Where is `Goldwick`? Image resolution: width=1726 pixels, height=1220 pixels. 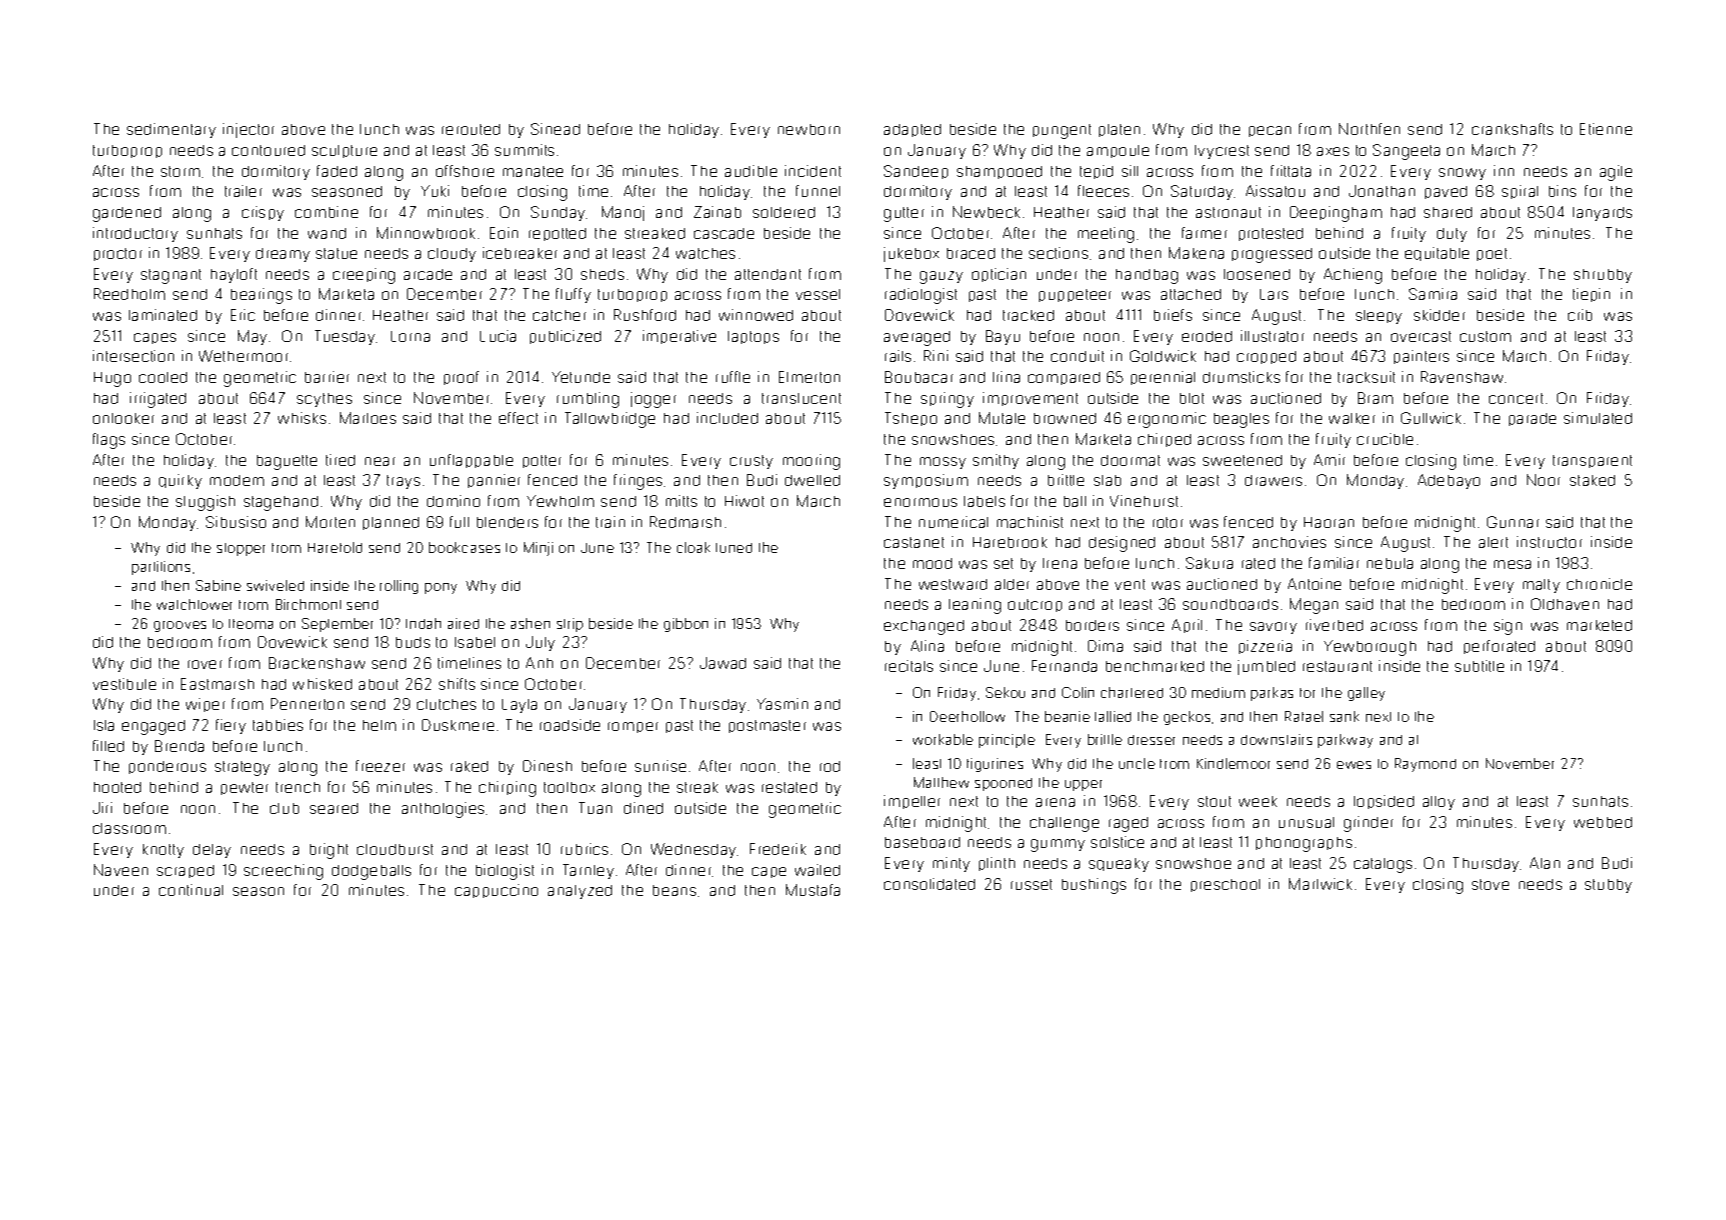
Goldwick is located at coordinates (1163, 356).
